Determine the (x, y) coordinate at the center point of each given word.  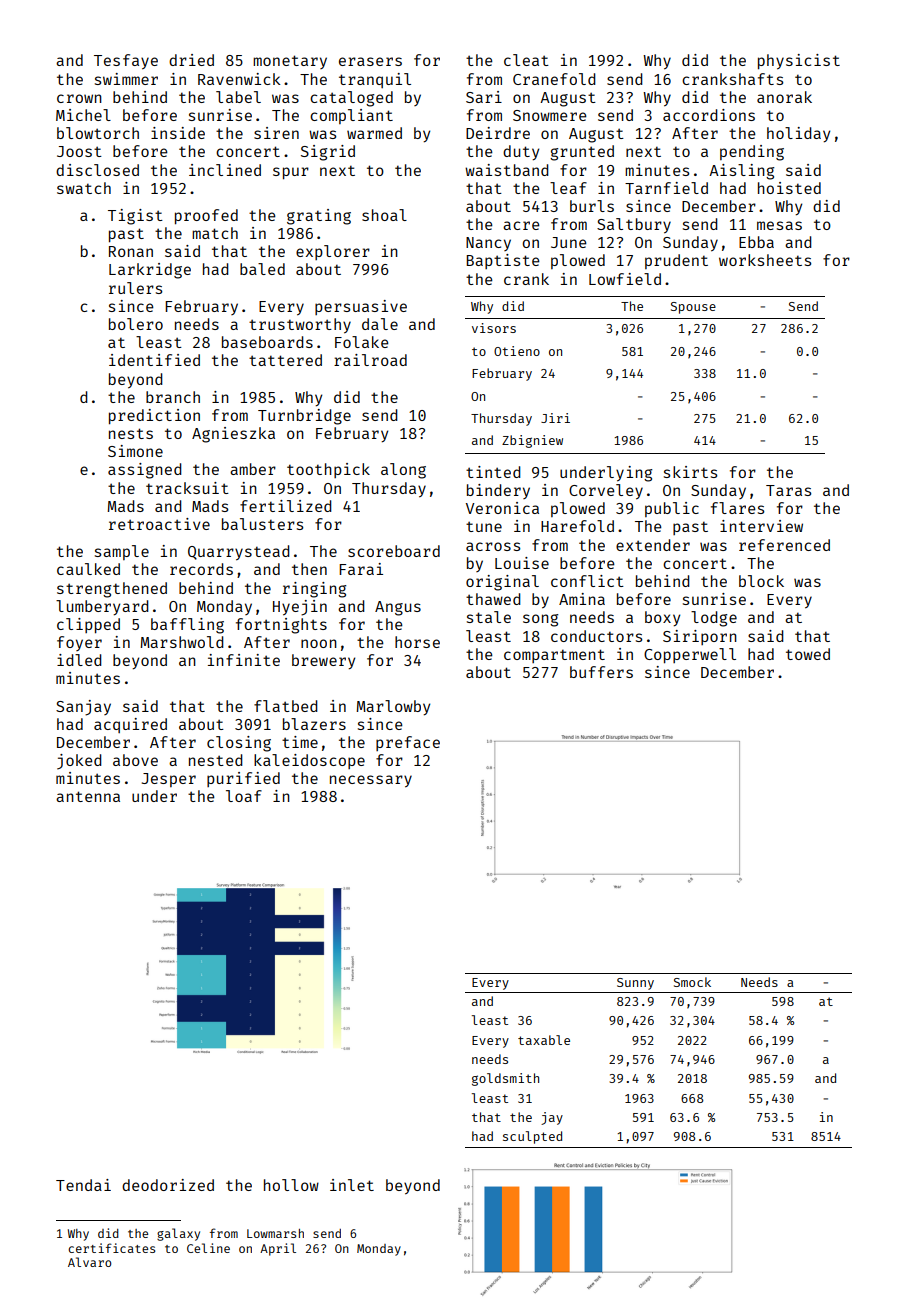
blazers (314, 724)
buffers (601, 672)
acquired (130, 725)
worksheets (765, 260)
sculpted (532, 1137)
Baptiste (503, 261)
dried (191, 60)
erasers (370, 61)
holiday (798, 134)
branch (173, 397)
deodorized (168, 1185)
